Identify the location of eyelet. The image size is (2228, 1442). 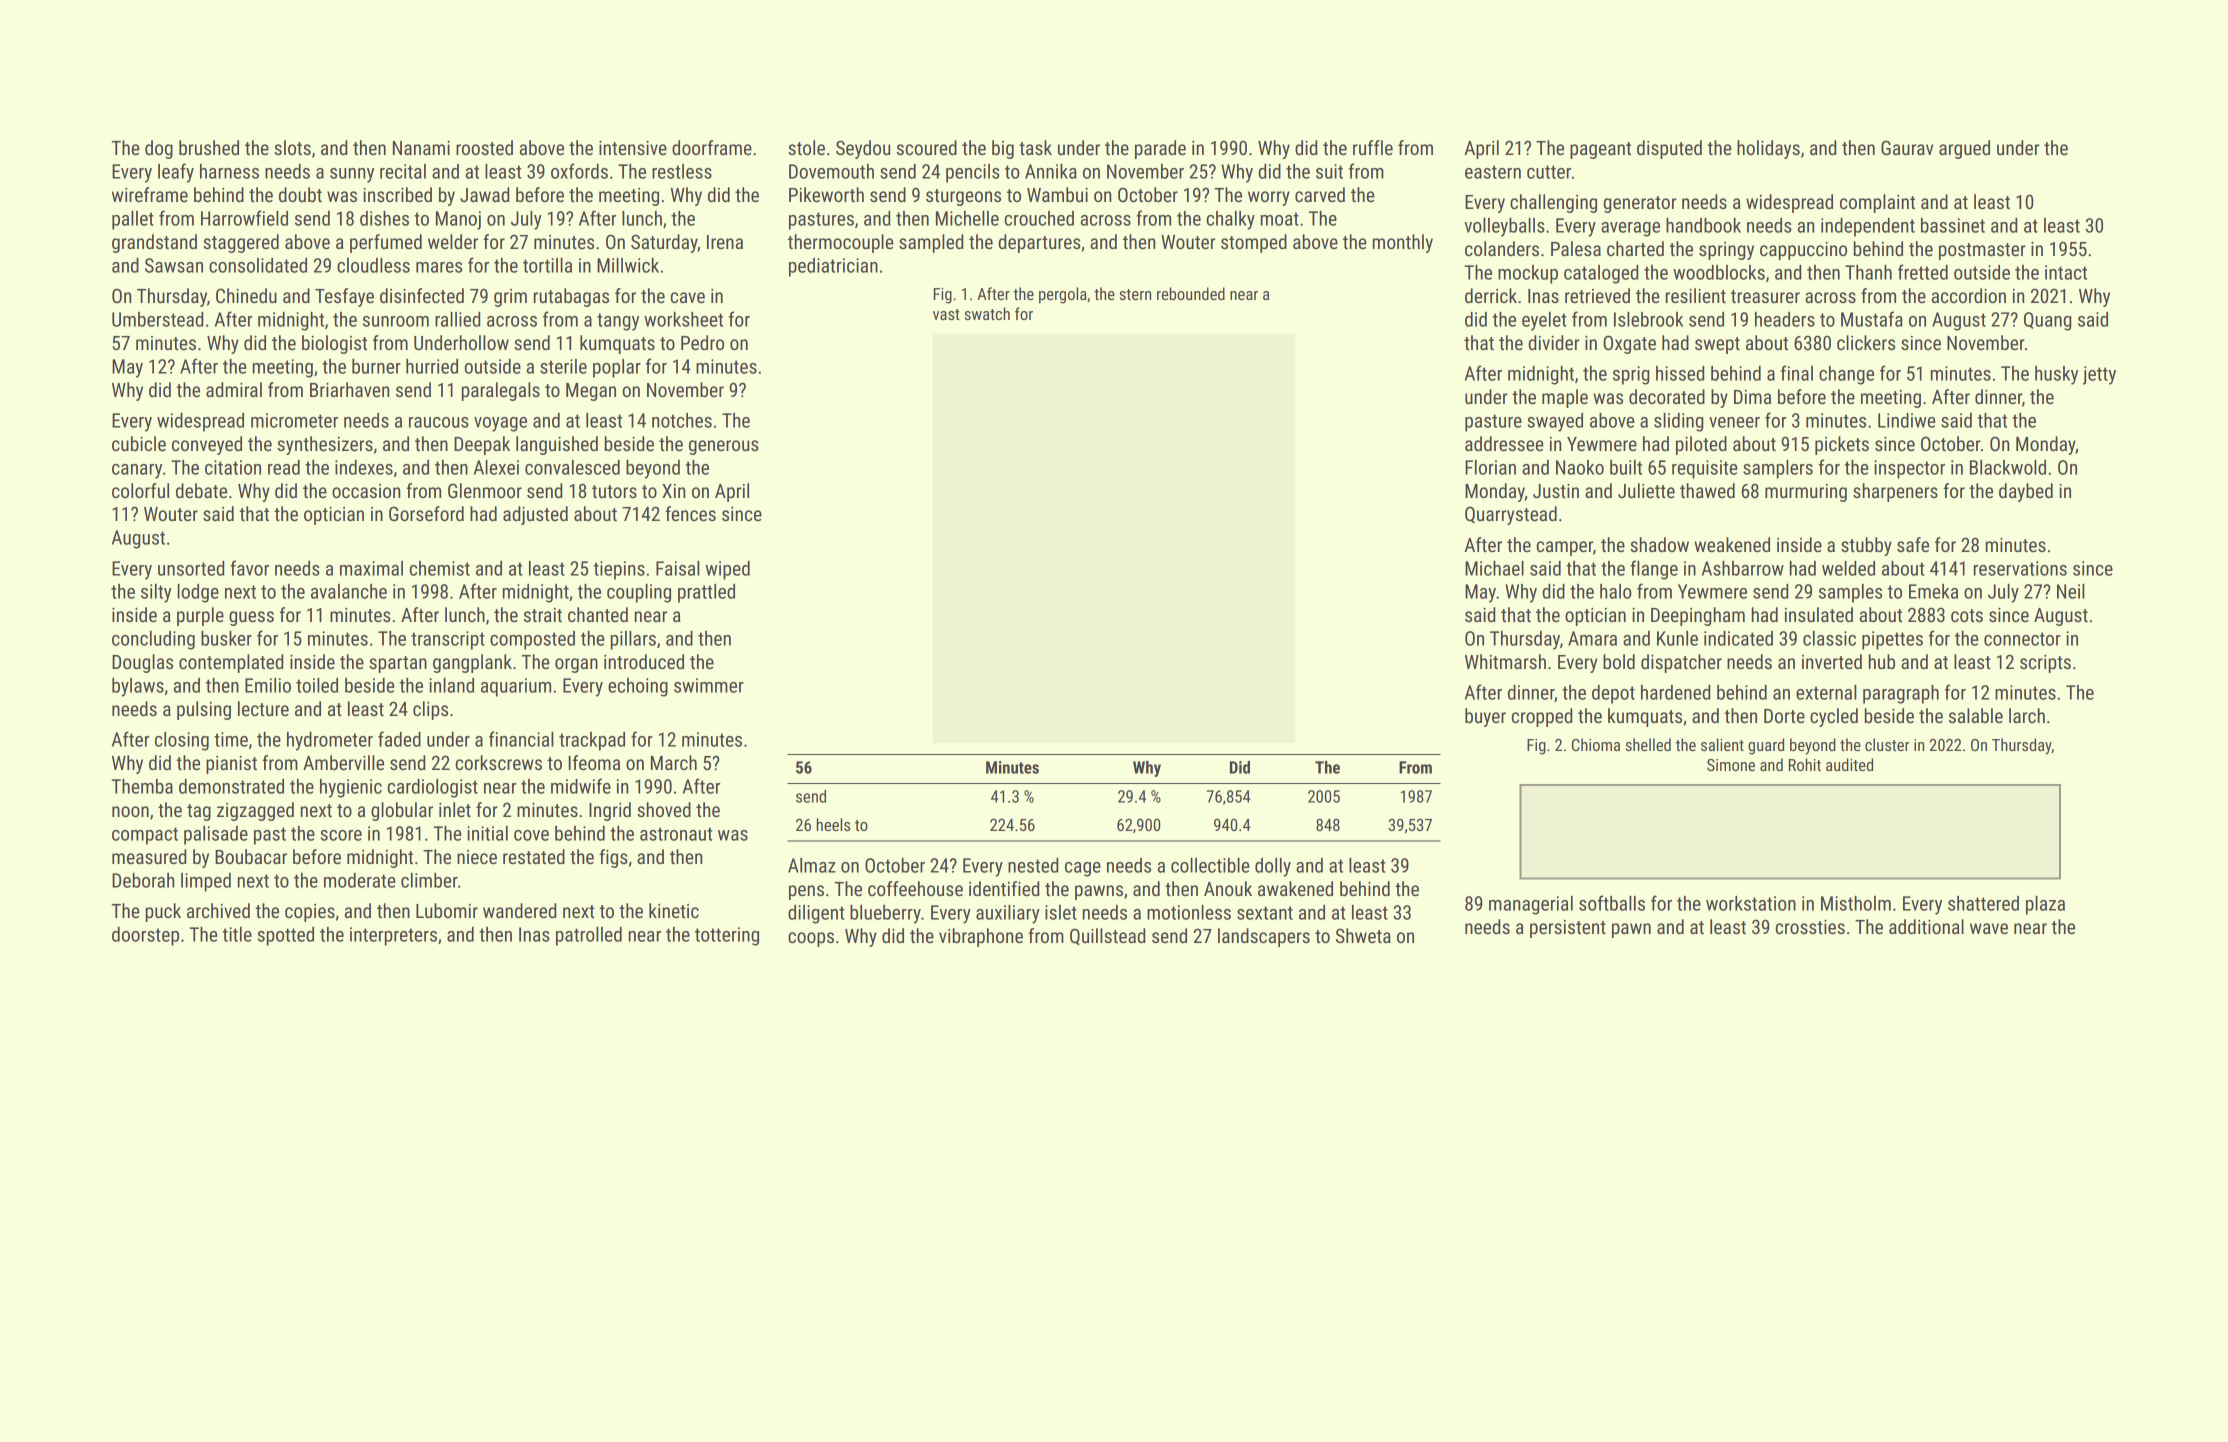
(1544, 321).
